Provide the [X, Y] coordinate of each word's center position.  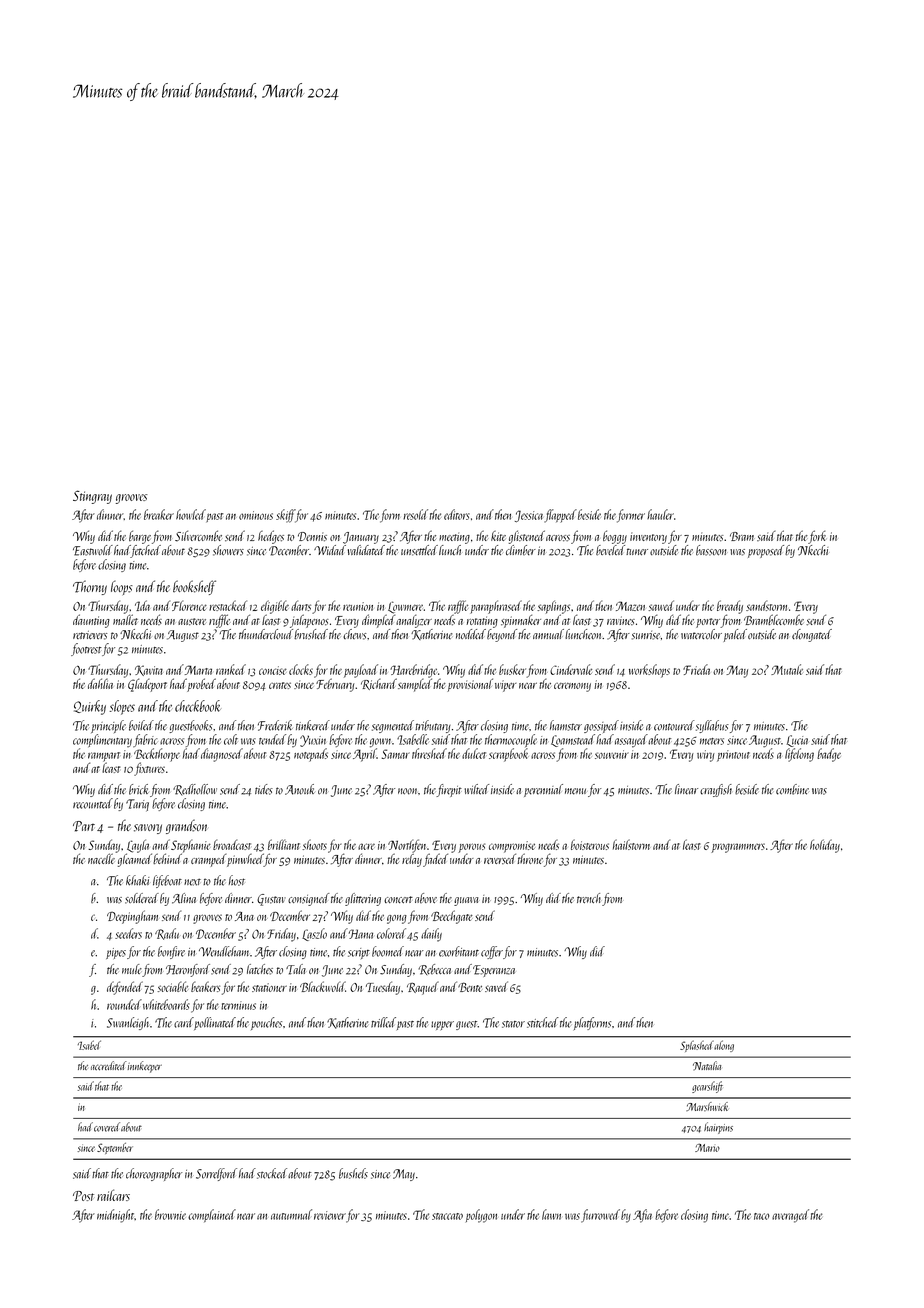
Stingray [92, 497]
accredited [109, 1066]
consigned [309, 899]
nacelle [101, 858]
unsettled [419, 550]
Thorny [90, 587]
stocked [272, 1173]
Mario [707, 1147]
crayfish [716, 790]
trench [589, 898]
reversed [500, 859]
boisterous [590, 844]
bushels [353, 1173]
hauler [660, 514]
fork [817, 537]
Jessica [529, 516]
